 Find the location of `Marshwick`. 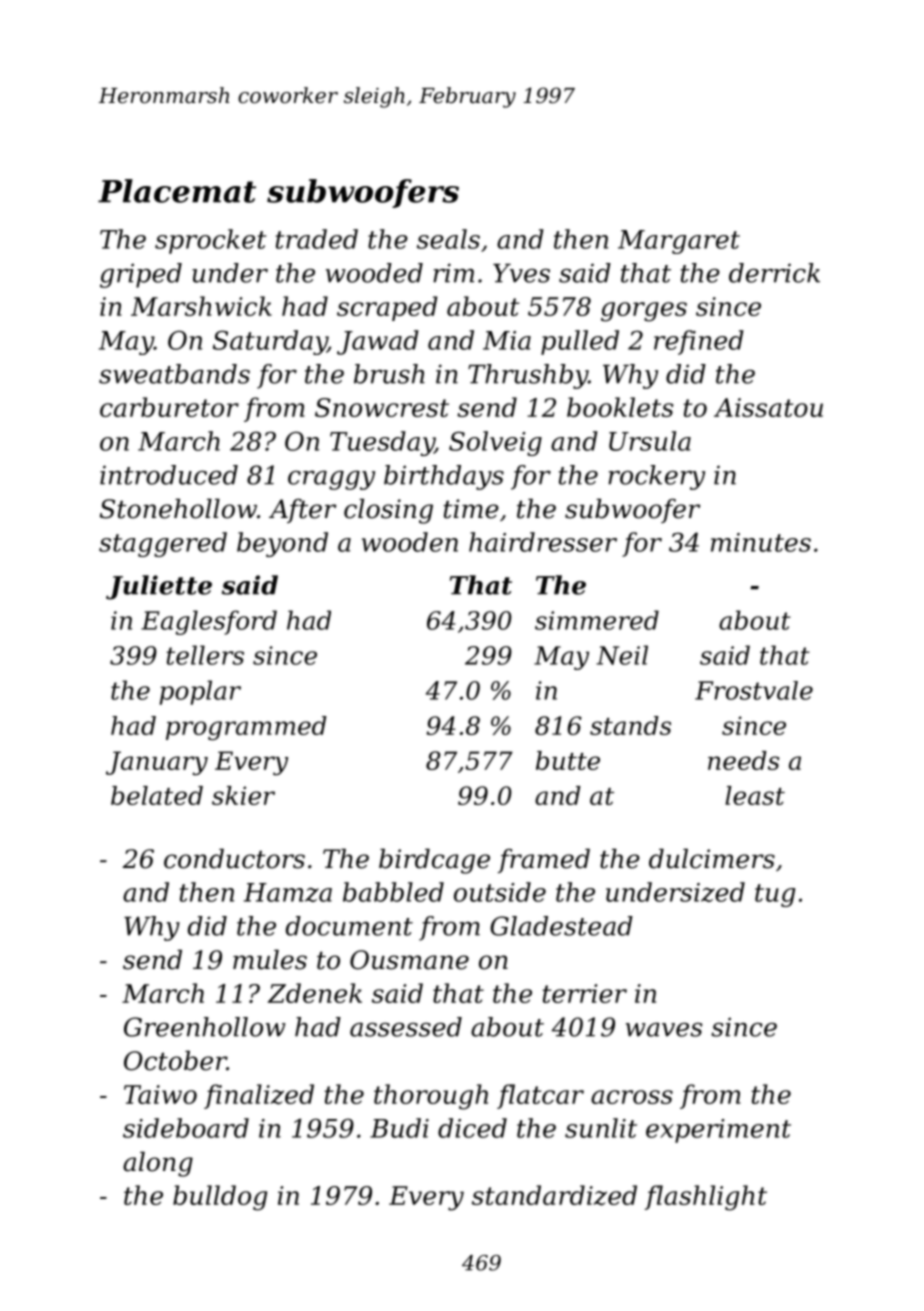

Marshwick is located at coordinates (201, 306).
